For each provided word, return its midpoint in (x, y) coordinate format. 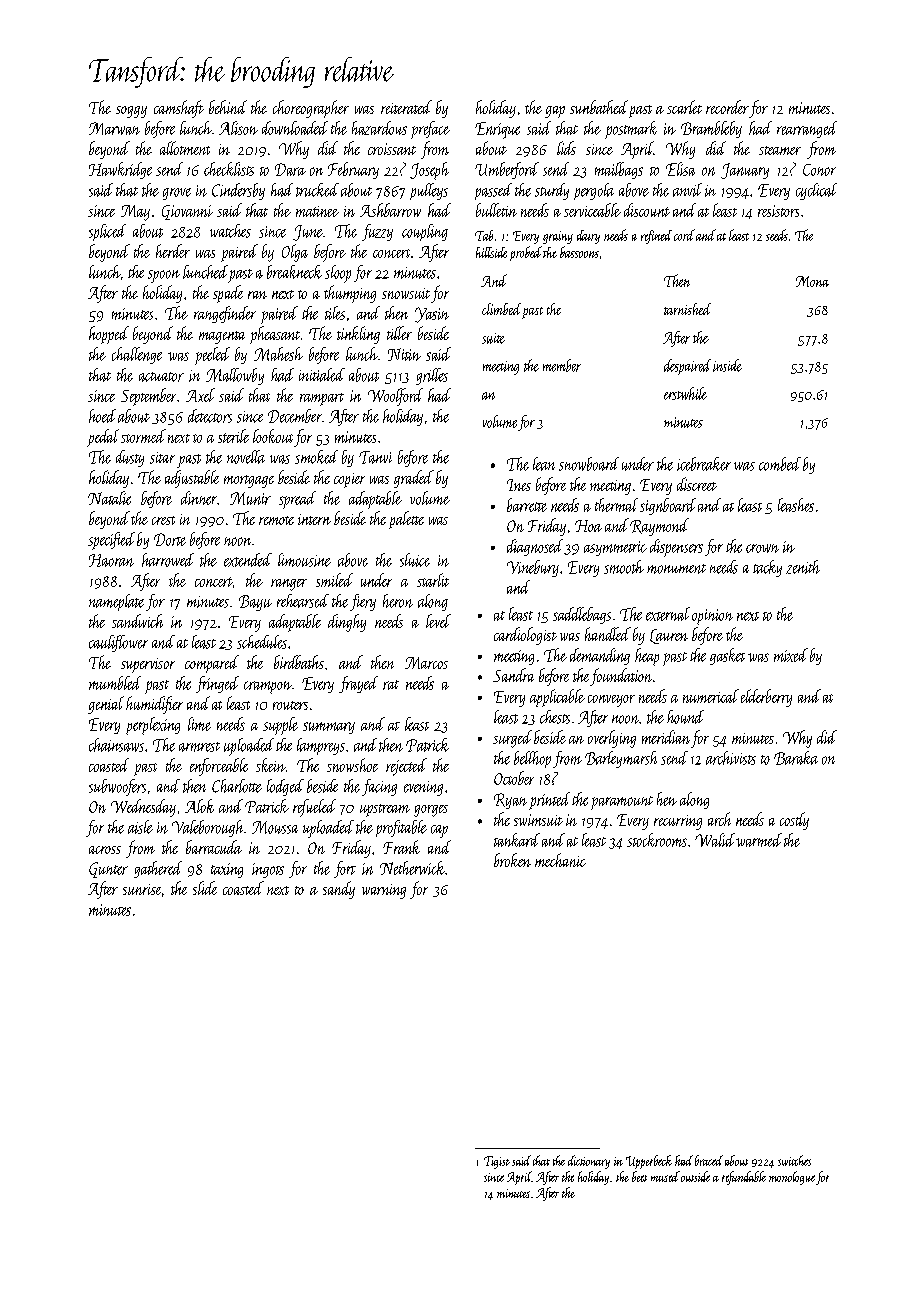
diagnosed (535, 547)
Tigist (497, 1162)
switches (794, 1160)
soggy (131, 112)
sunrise (142, 889)
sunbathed (599, 107)
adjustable (192, 479)
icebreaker (704, 464)
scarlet (684, 107)
